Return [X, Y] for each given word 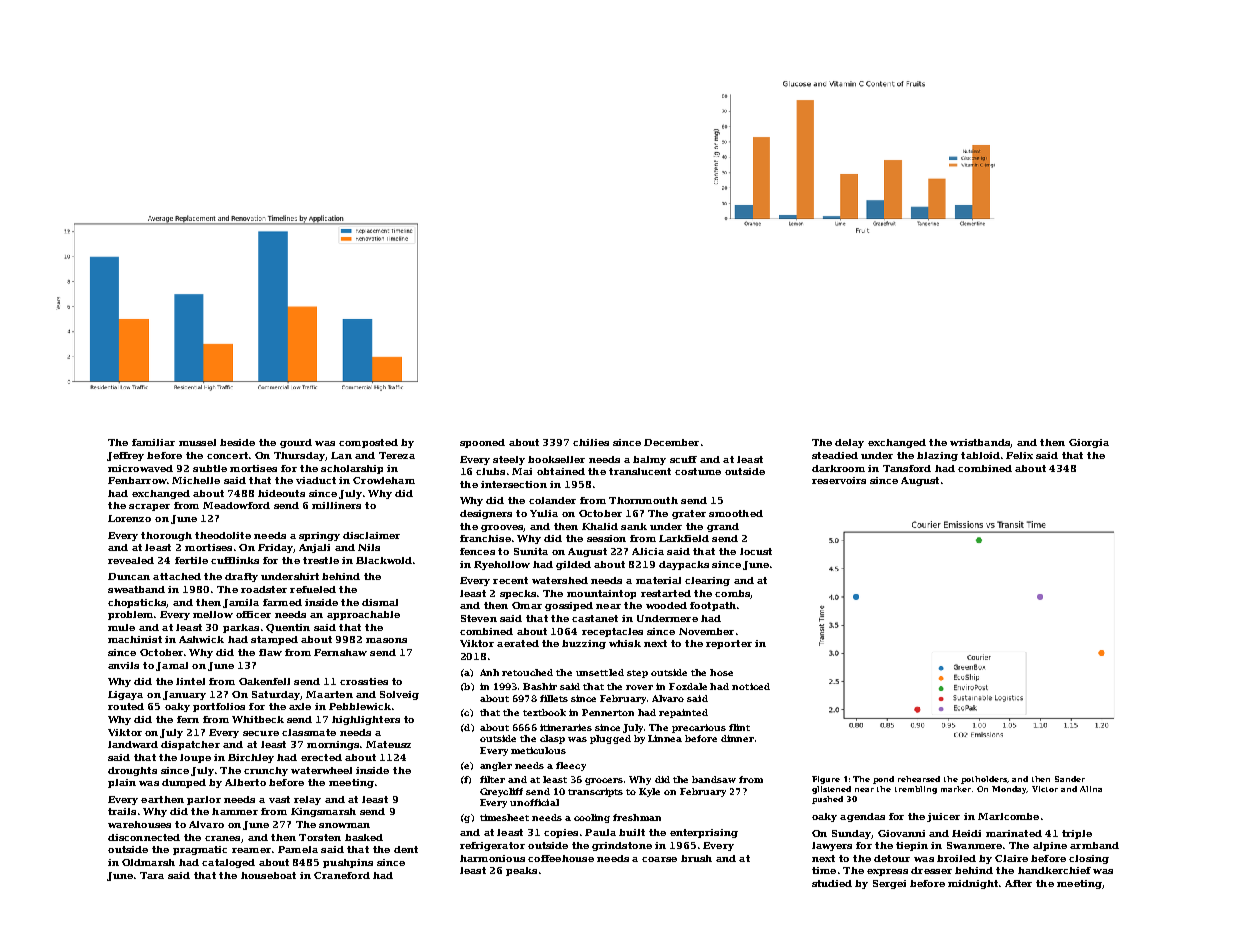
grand [723, 527]
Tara [152, 875]
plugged [610, 739]
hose [721, 672]
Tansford [907, 468]
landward [133, 744]
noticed [751, 686]
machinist [135, 639]
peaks [521, 871]
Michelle [196, 480]
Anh [489, 672]
